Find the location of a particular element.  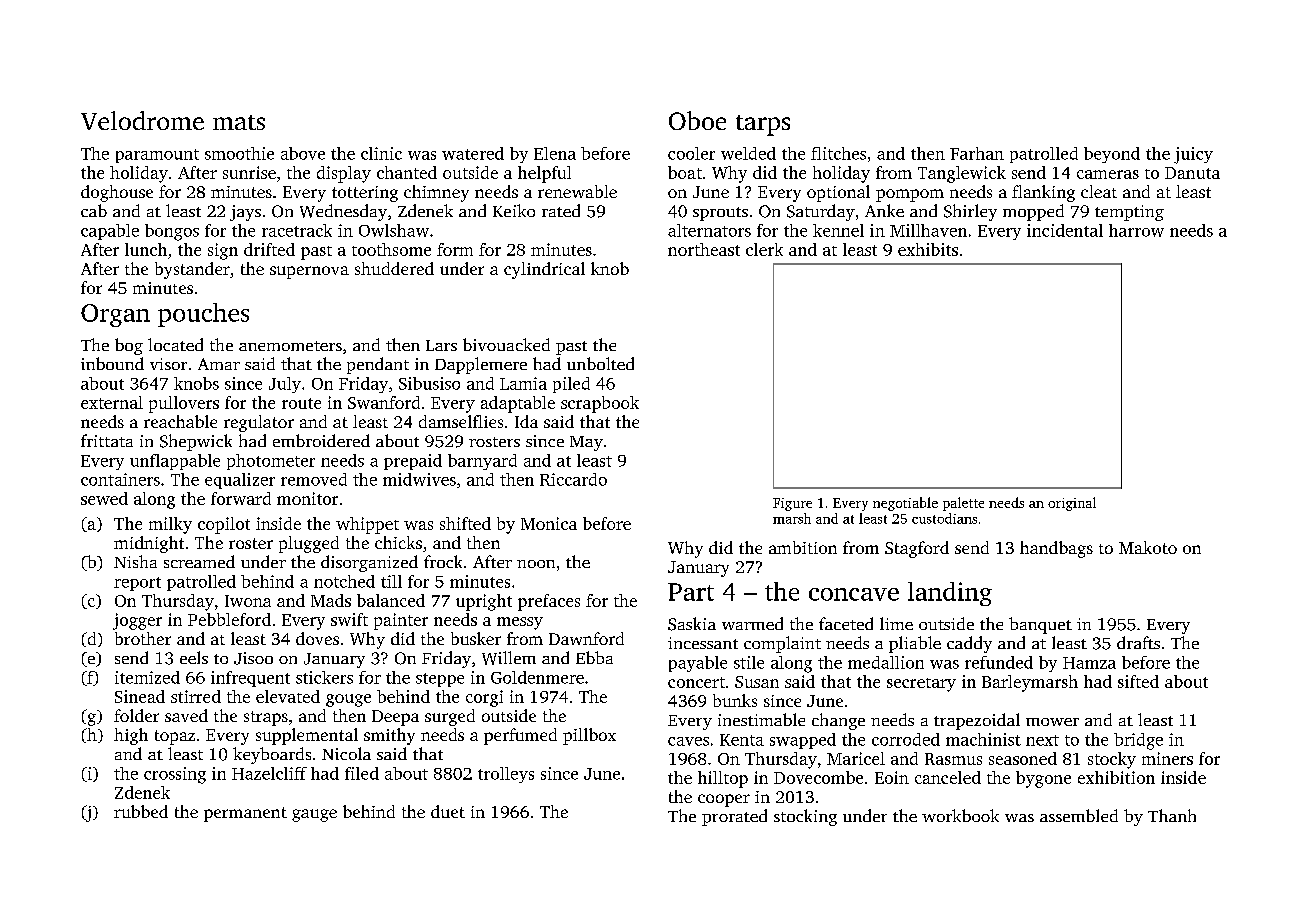

handbags is located at coordinates (1056, 549).
